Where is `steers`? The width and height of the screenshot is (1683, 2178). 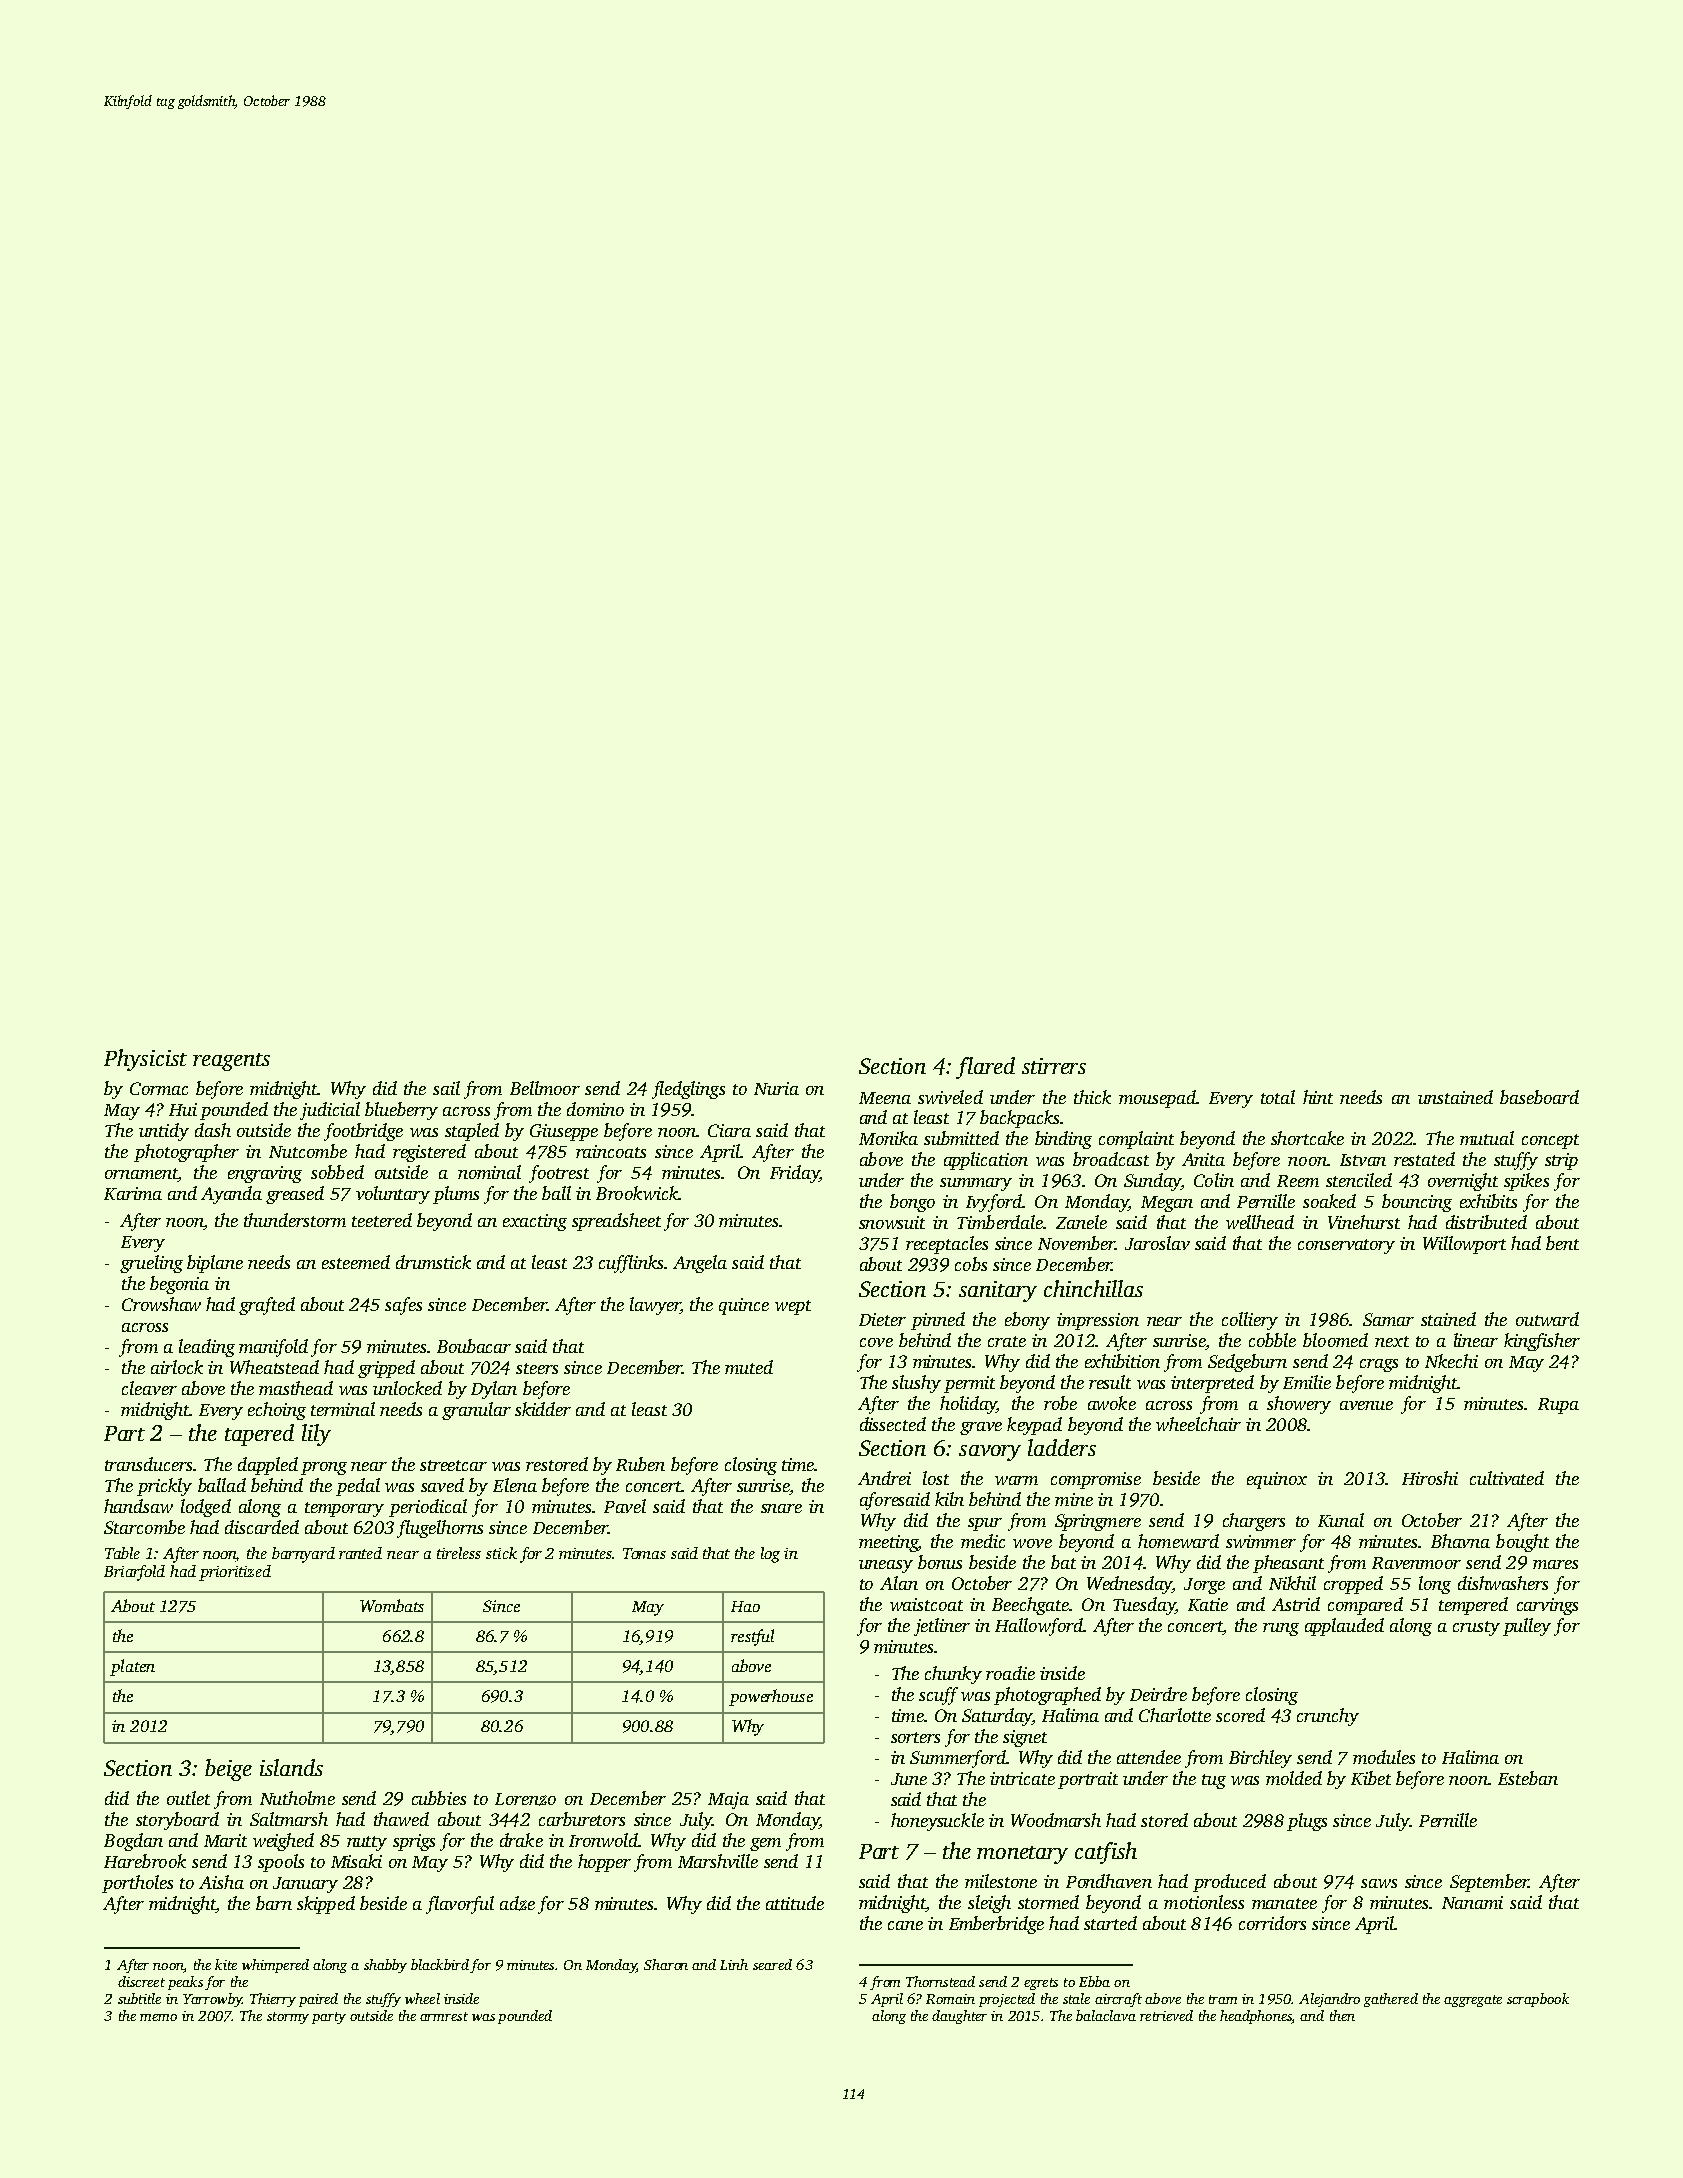
steers is located at coordinates (537, 1368).
